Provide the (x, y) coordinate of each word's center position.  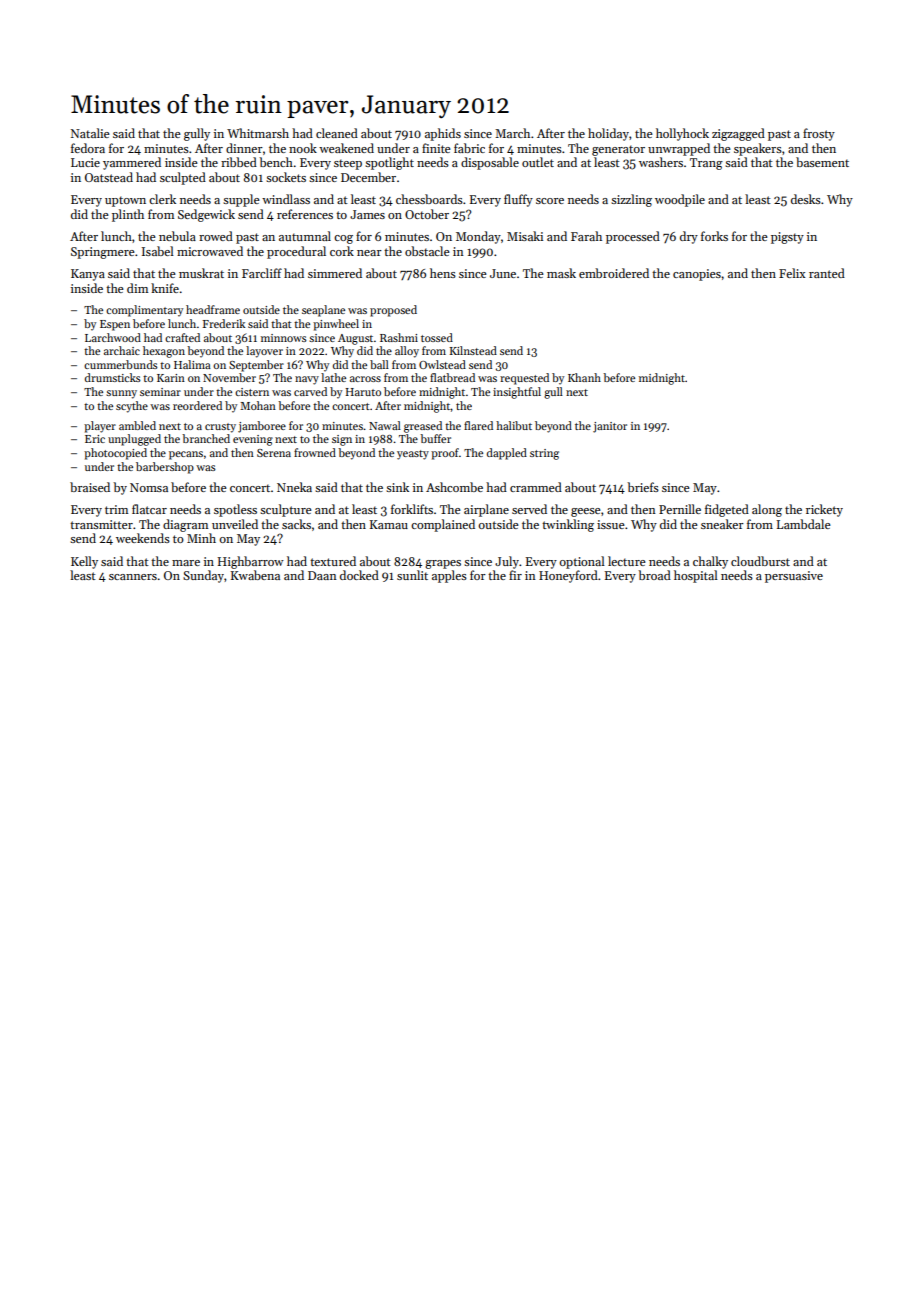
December (368, 177)
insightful (517, 393)
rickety (824, 510)
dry (689, 237)
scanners (133, 577)
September (256, 366)
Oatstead (109, 177)
